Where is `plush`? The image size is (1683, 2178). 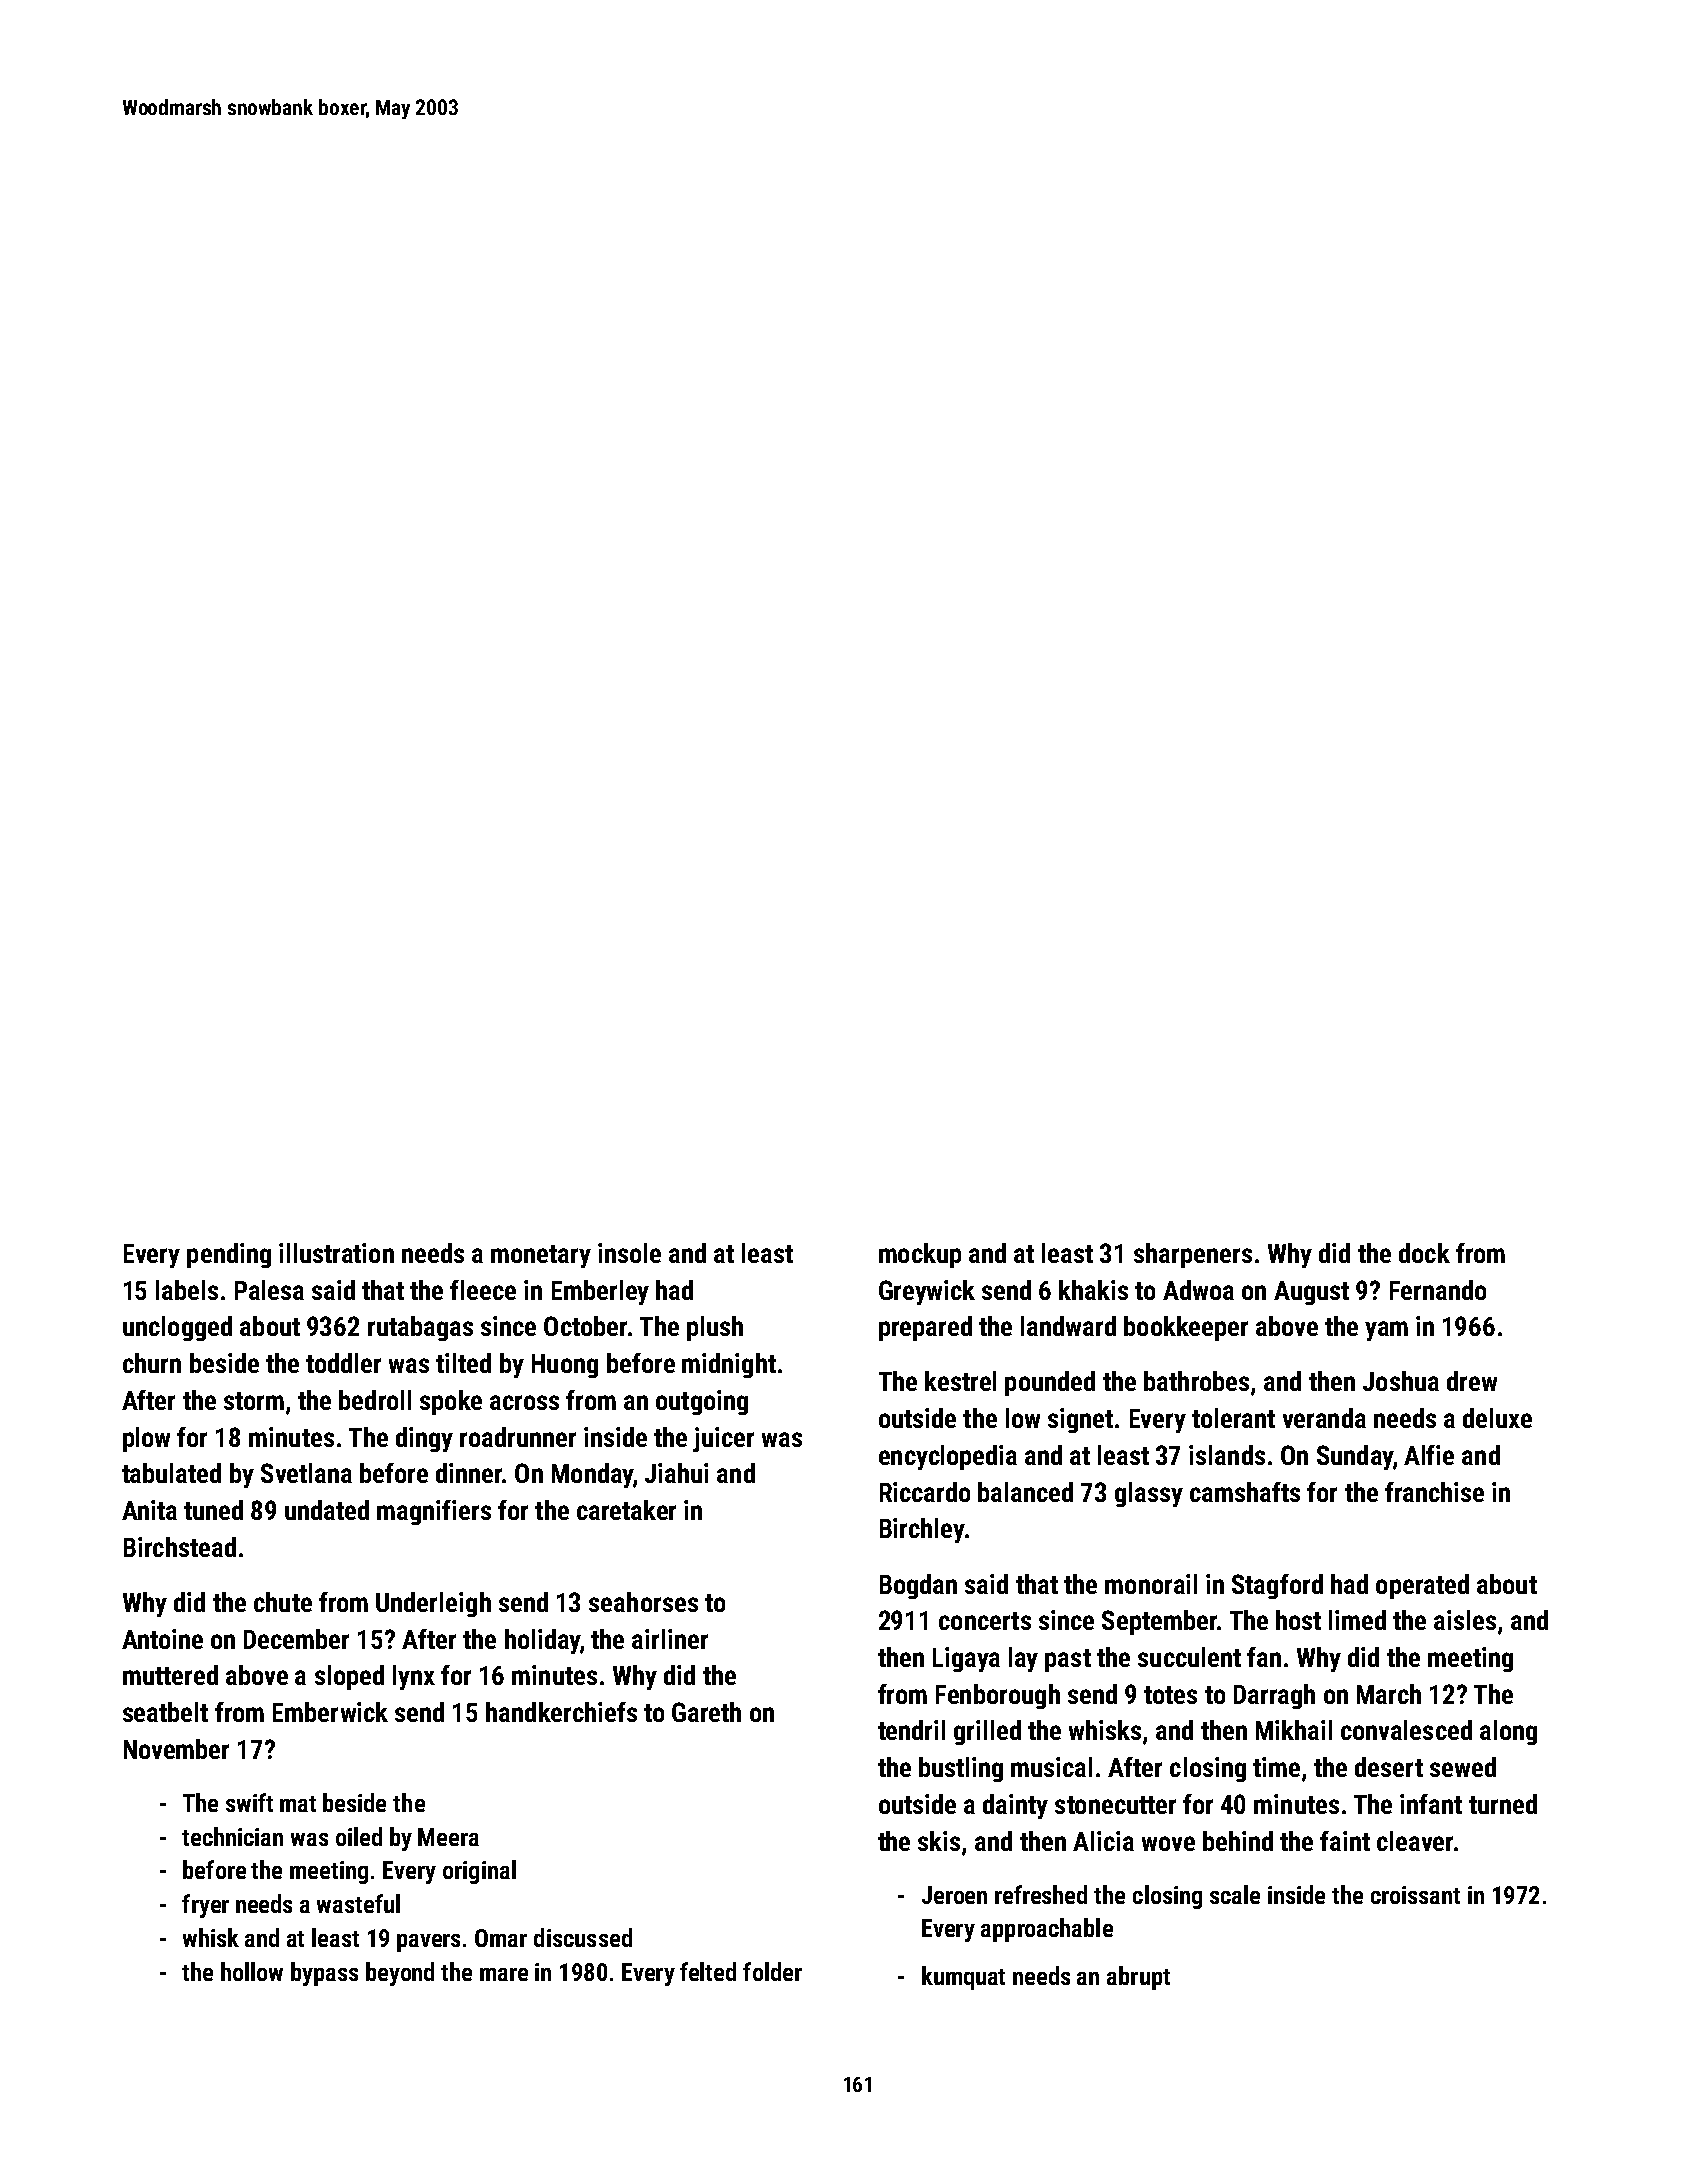 plush is located at coordinates (715, 1328).
